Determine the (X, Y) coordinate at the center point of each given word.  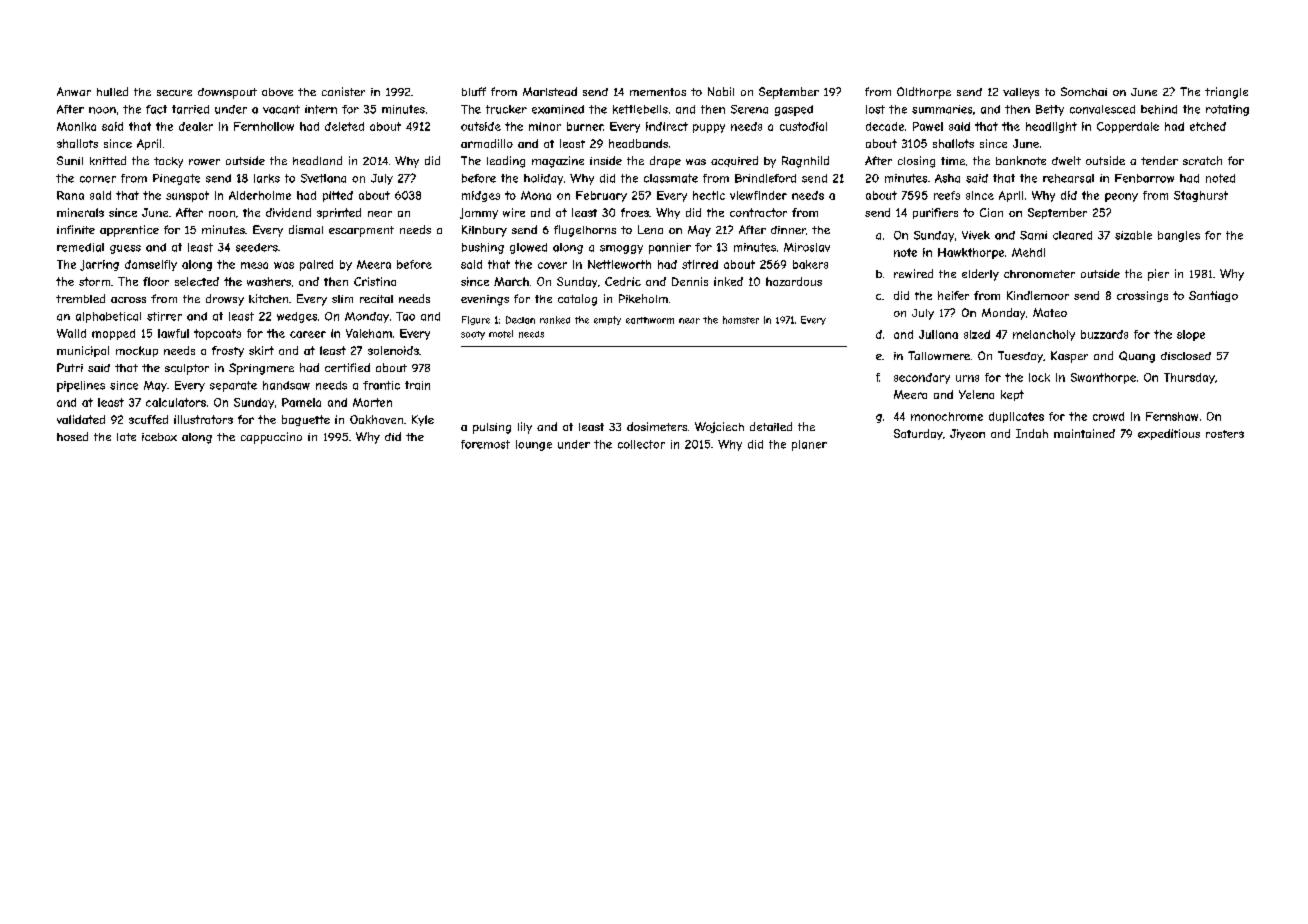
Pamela (301, 402)
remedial (80, 247)
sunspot (187, 196)
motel (501, 334)
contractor (758, 212)
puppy (709, 128)
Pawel (928, 126)
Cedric (623, 281)
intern (321, 109)
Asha (947, 178)
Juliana (938, 334)
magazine (558, 162)
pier (1158, 275)
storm (94, 281)
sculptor (187, 369)
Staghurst (1201, 196)
